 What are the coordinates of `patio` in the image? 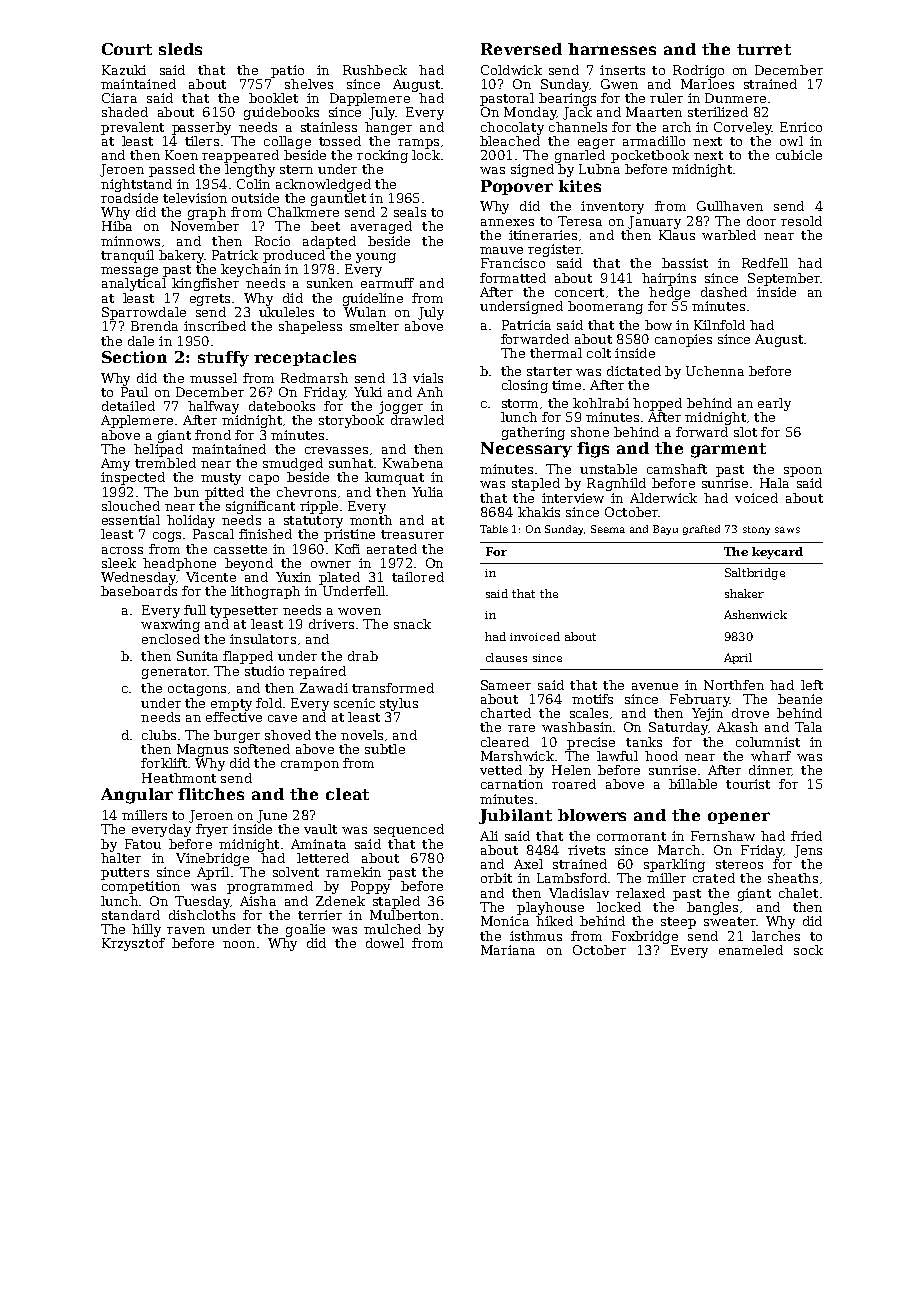 It's located at (287, 71).
